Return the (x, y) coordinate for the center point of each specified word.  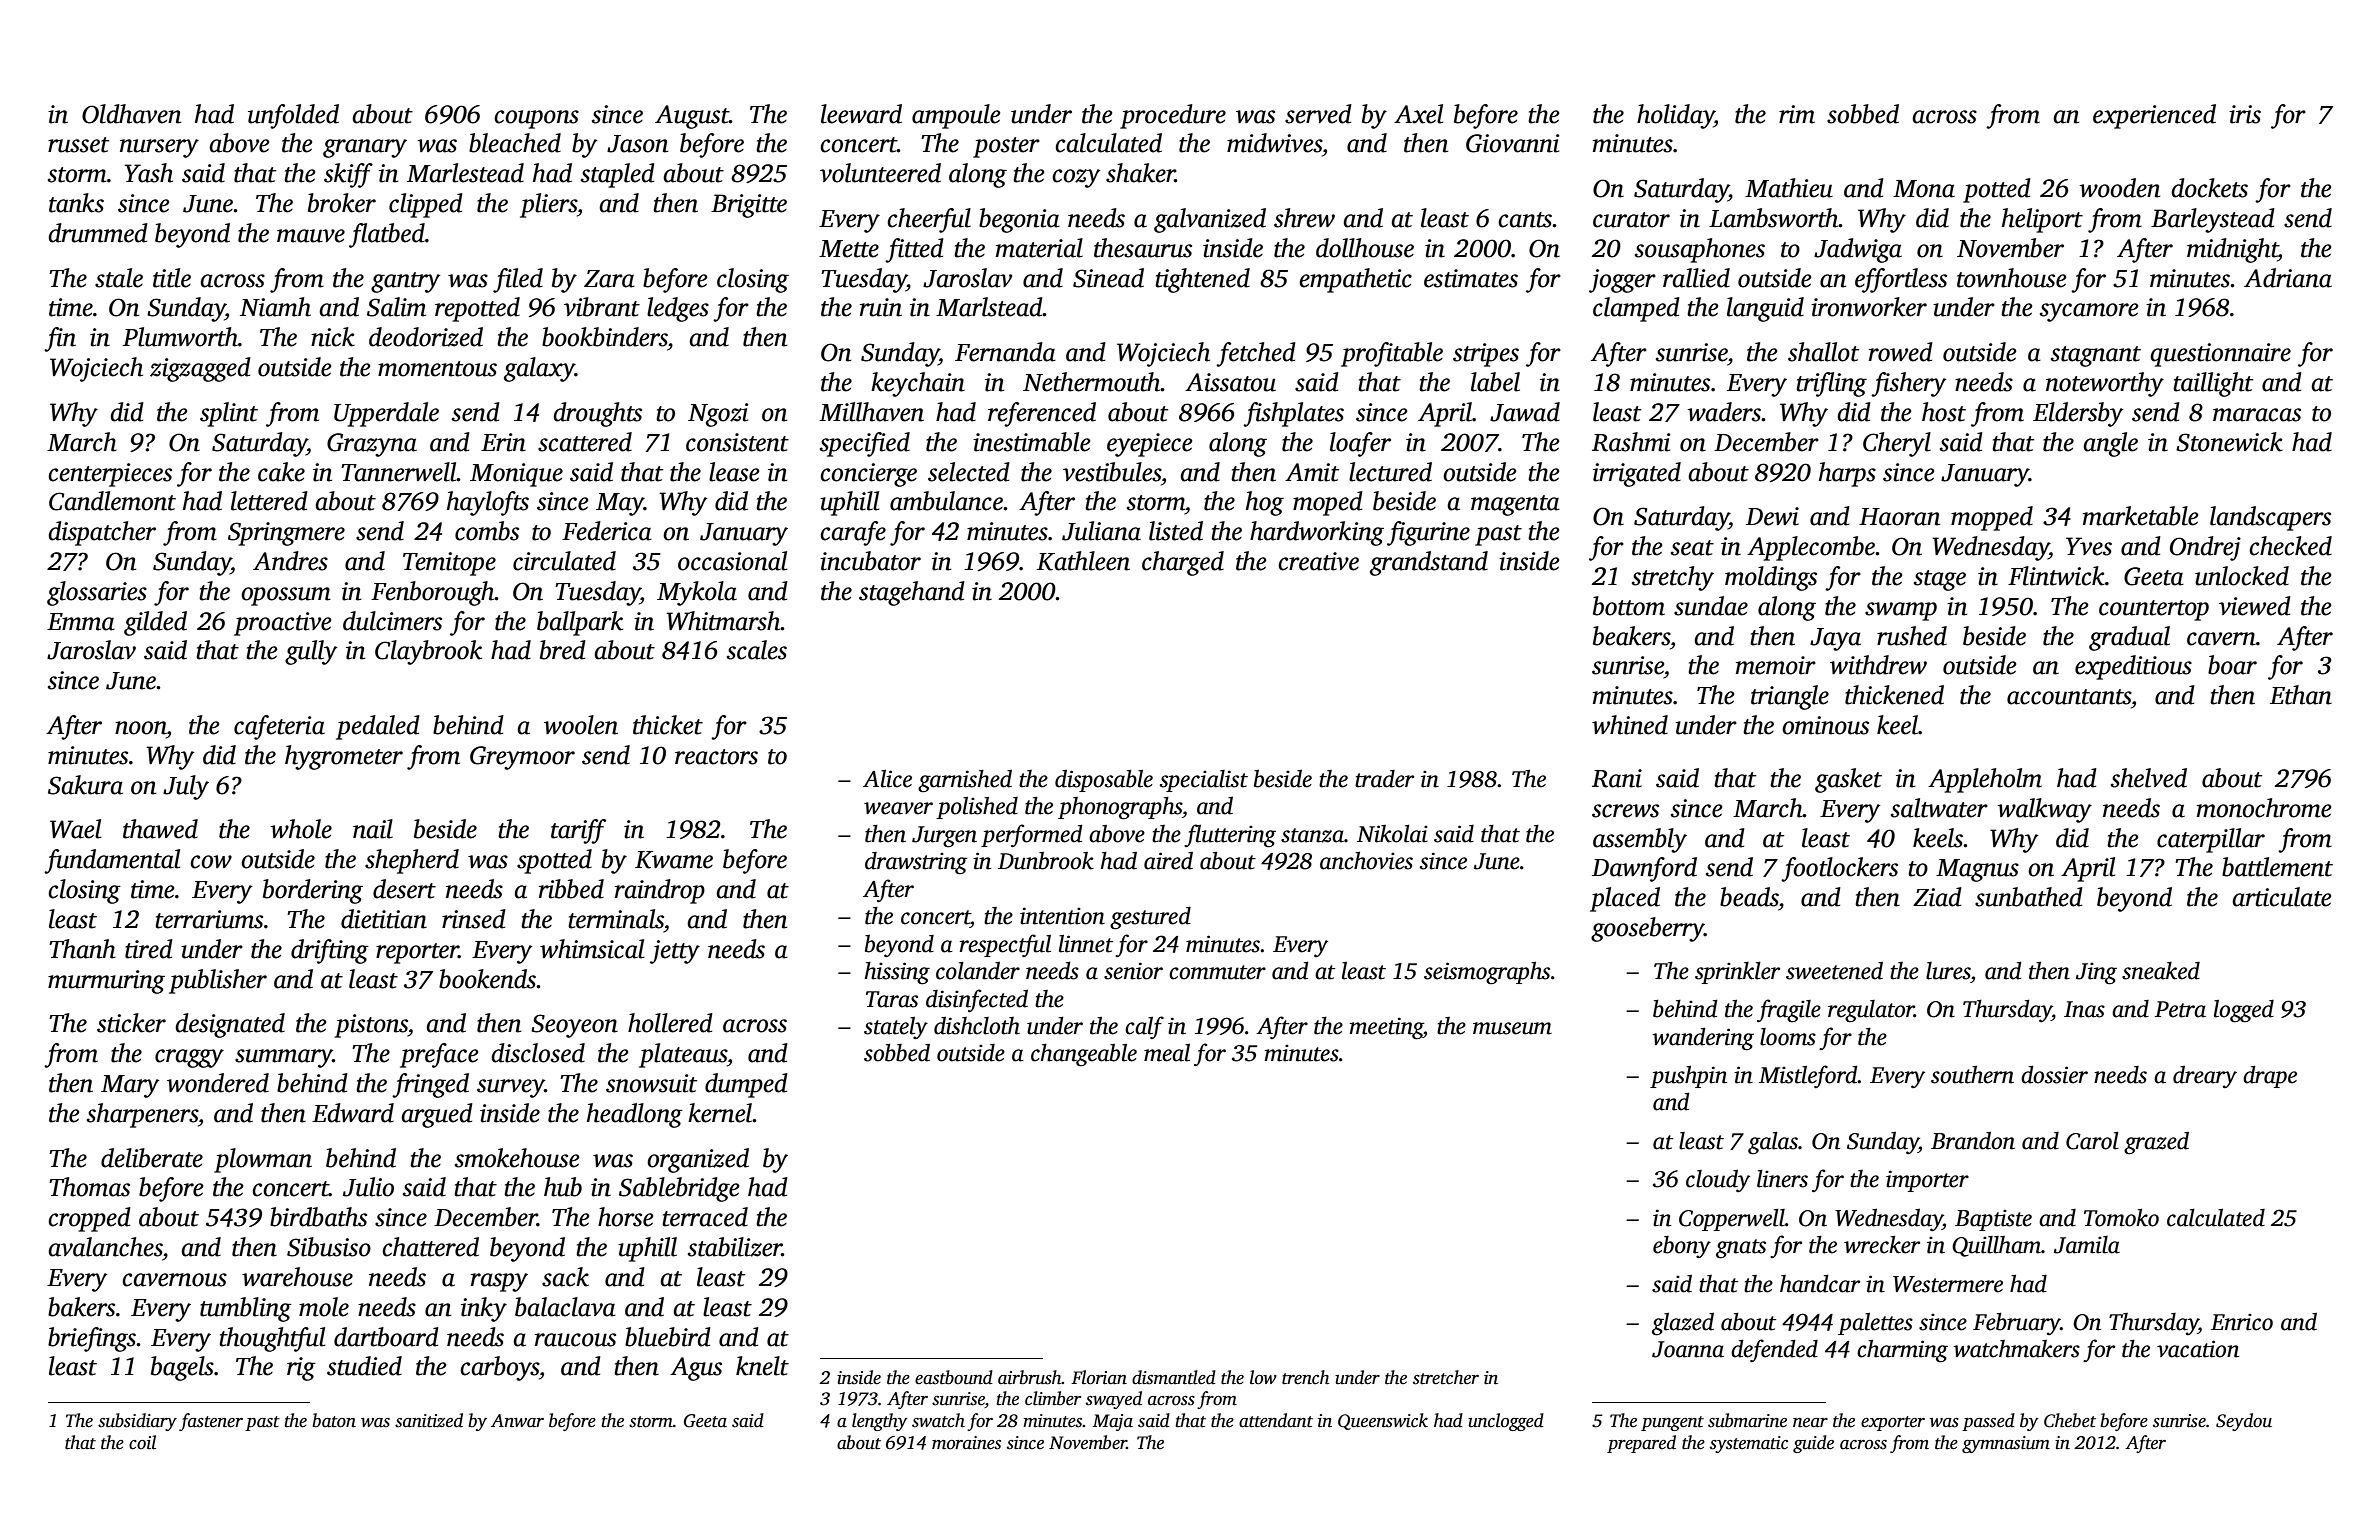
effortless (1901, 280)
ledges (678, 309)
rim (1797, 114)
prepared (1641, 1444)
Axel (1418, 114)
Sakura (85, 785)
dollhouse (1365, 248)
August (692, 117)
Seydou (2244, 1422)
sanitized (429, 1420)
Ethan (2301, 695)
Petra (2180, 1009)
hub (563, 1187)
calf (1144, 1027)
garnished (965, 781)
